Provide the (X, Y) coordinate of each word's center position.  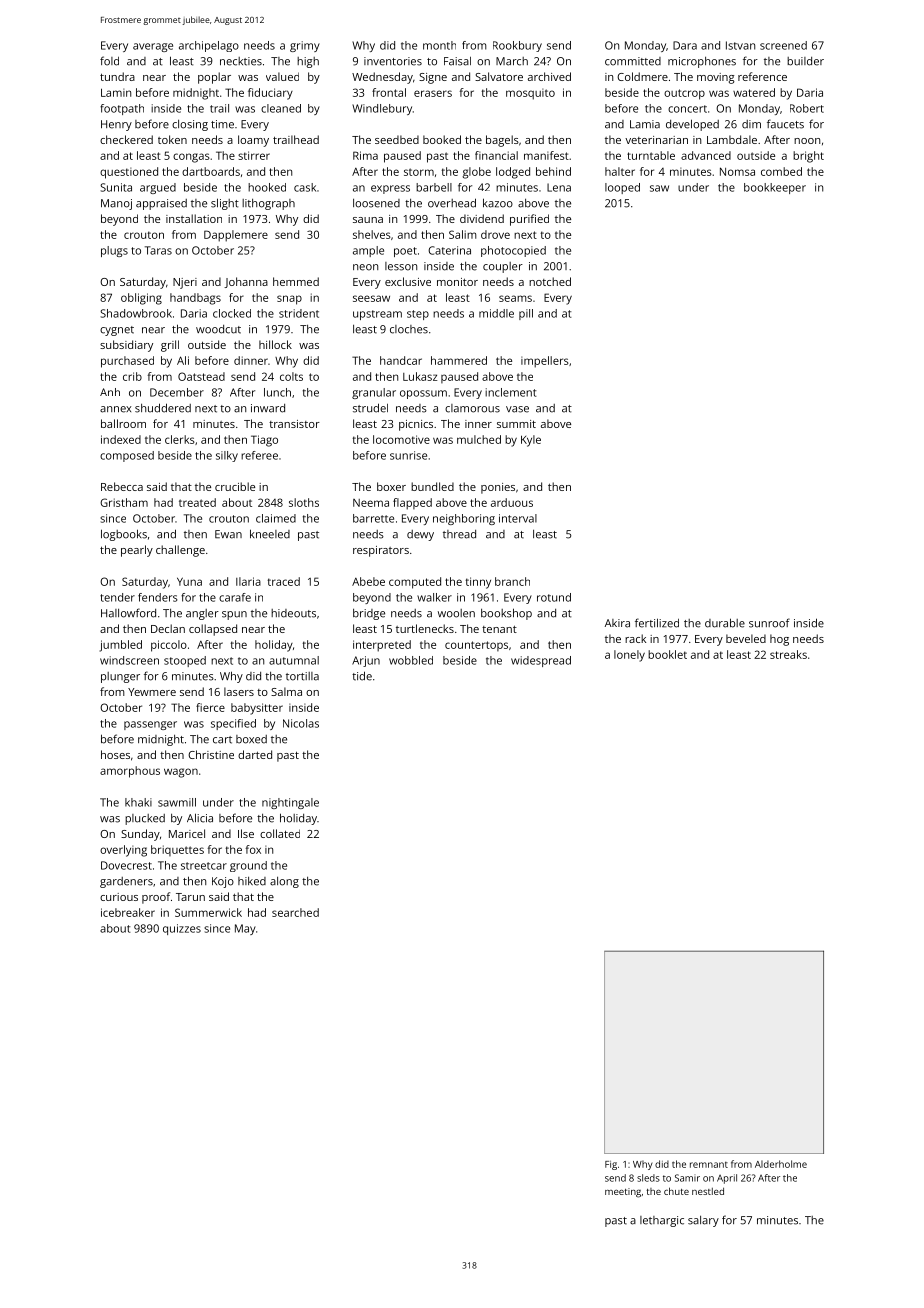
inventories (393, 61)
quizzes (182, 929)
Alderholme (781, 1164)
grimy (305, 46)
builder (805, 61)
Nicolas (301, 723)
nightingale (290, 803)
